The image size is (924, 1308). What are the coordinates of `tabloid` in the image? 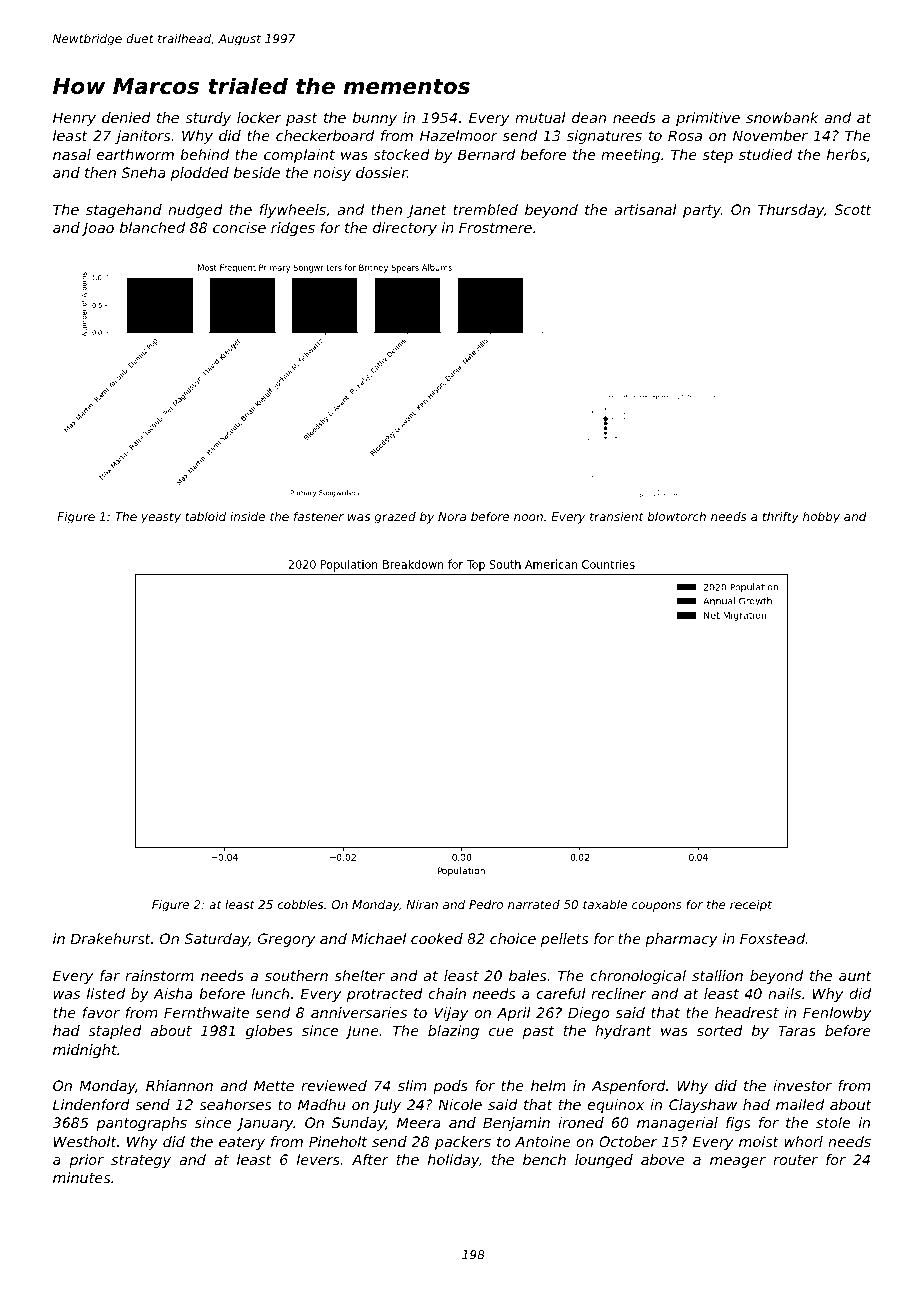 It's located at (205, 516).
